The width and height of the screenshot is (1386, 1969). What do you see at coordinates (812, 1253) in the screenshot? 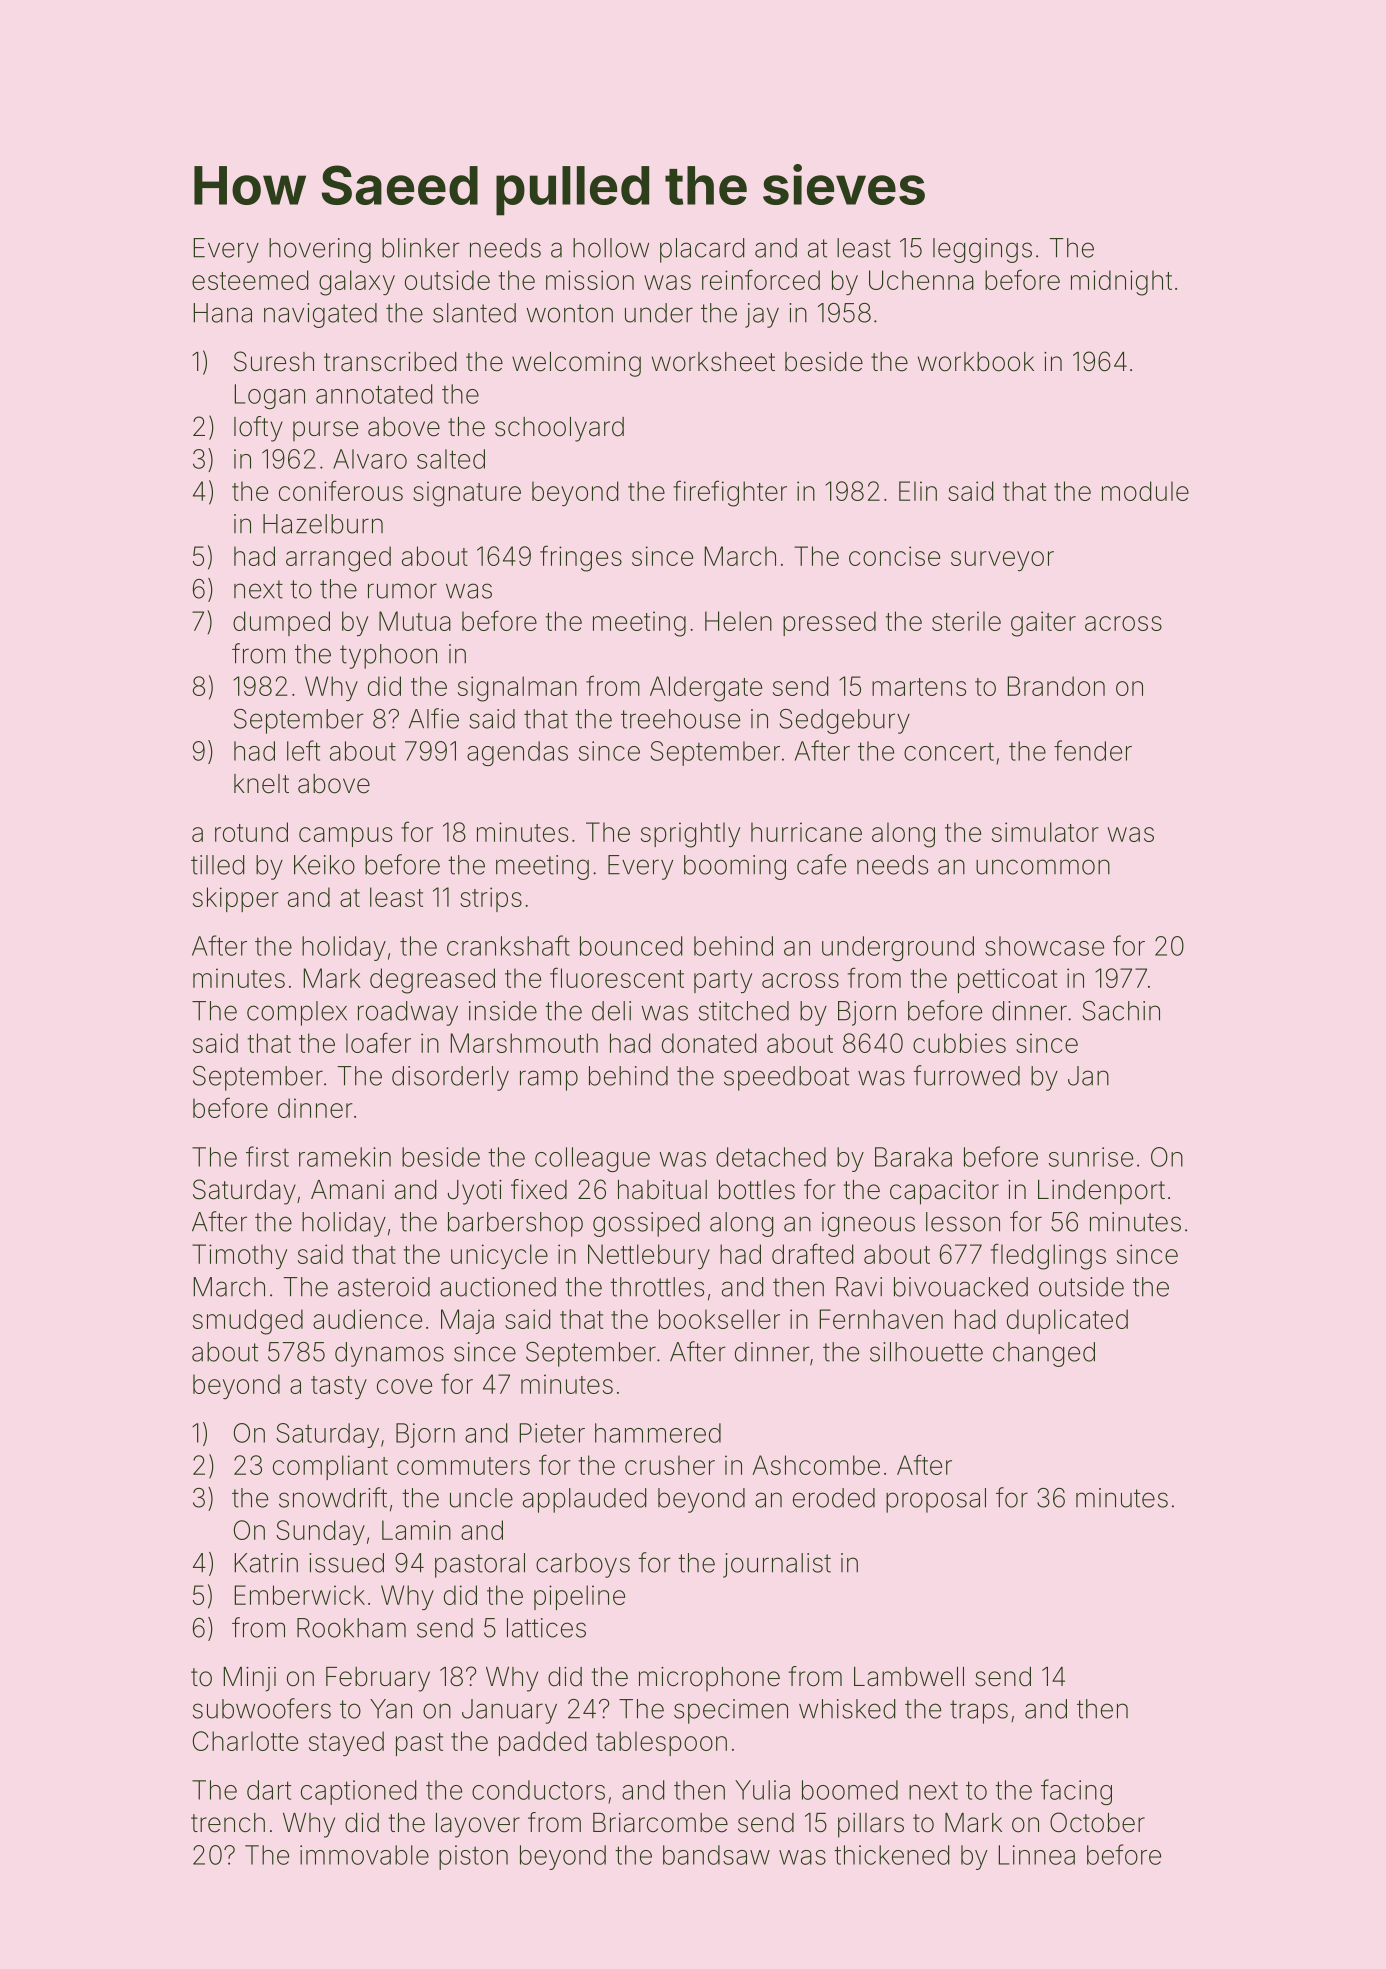
I see `drafted` at bounding box center [812, 1253].
